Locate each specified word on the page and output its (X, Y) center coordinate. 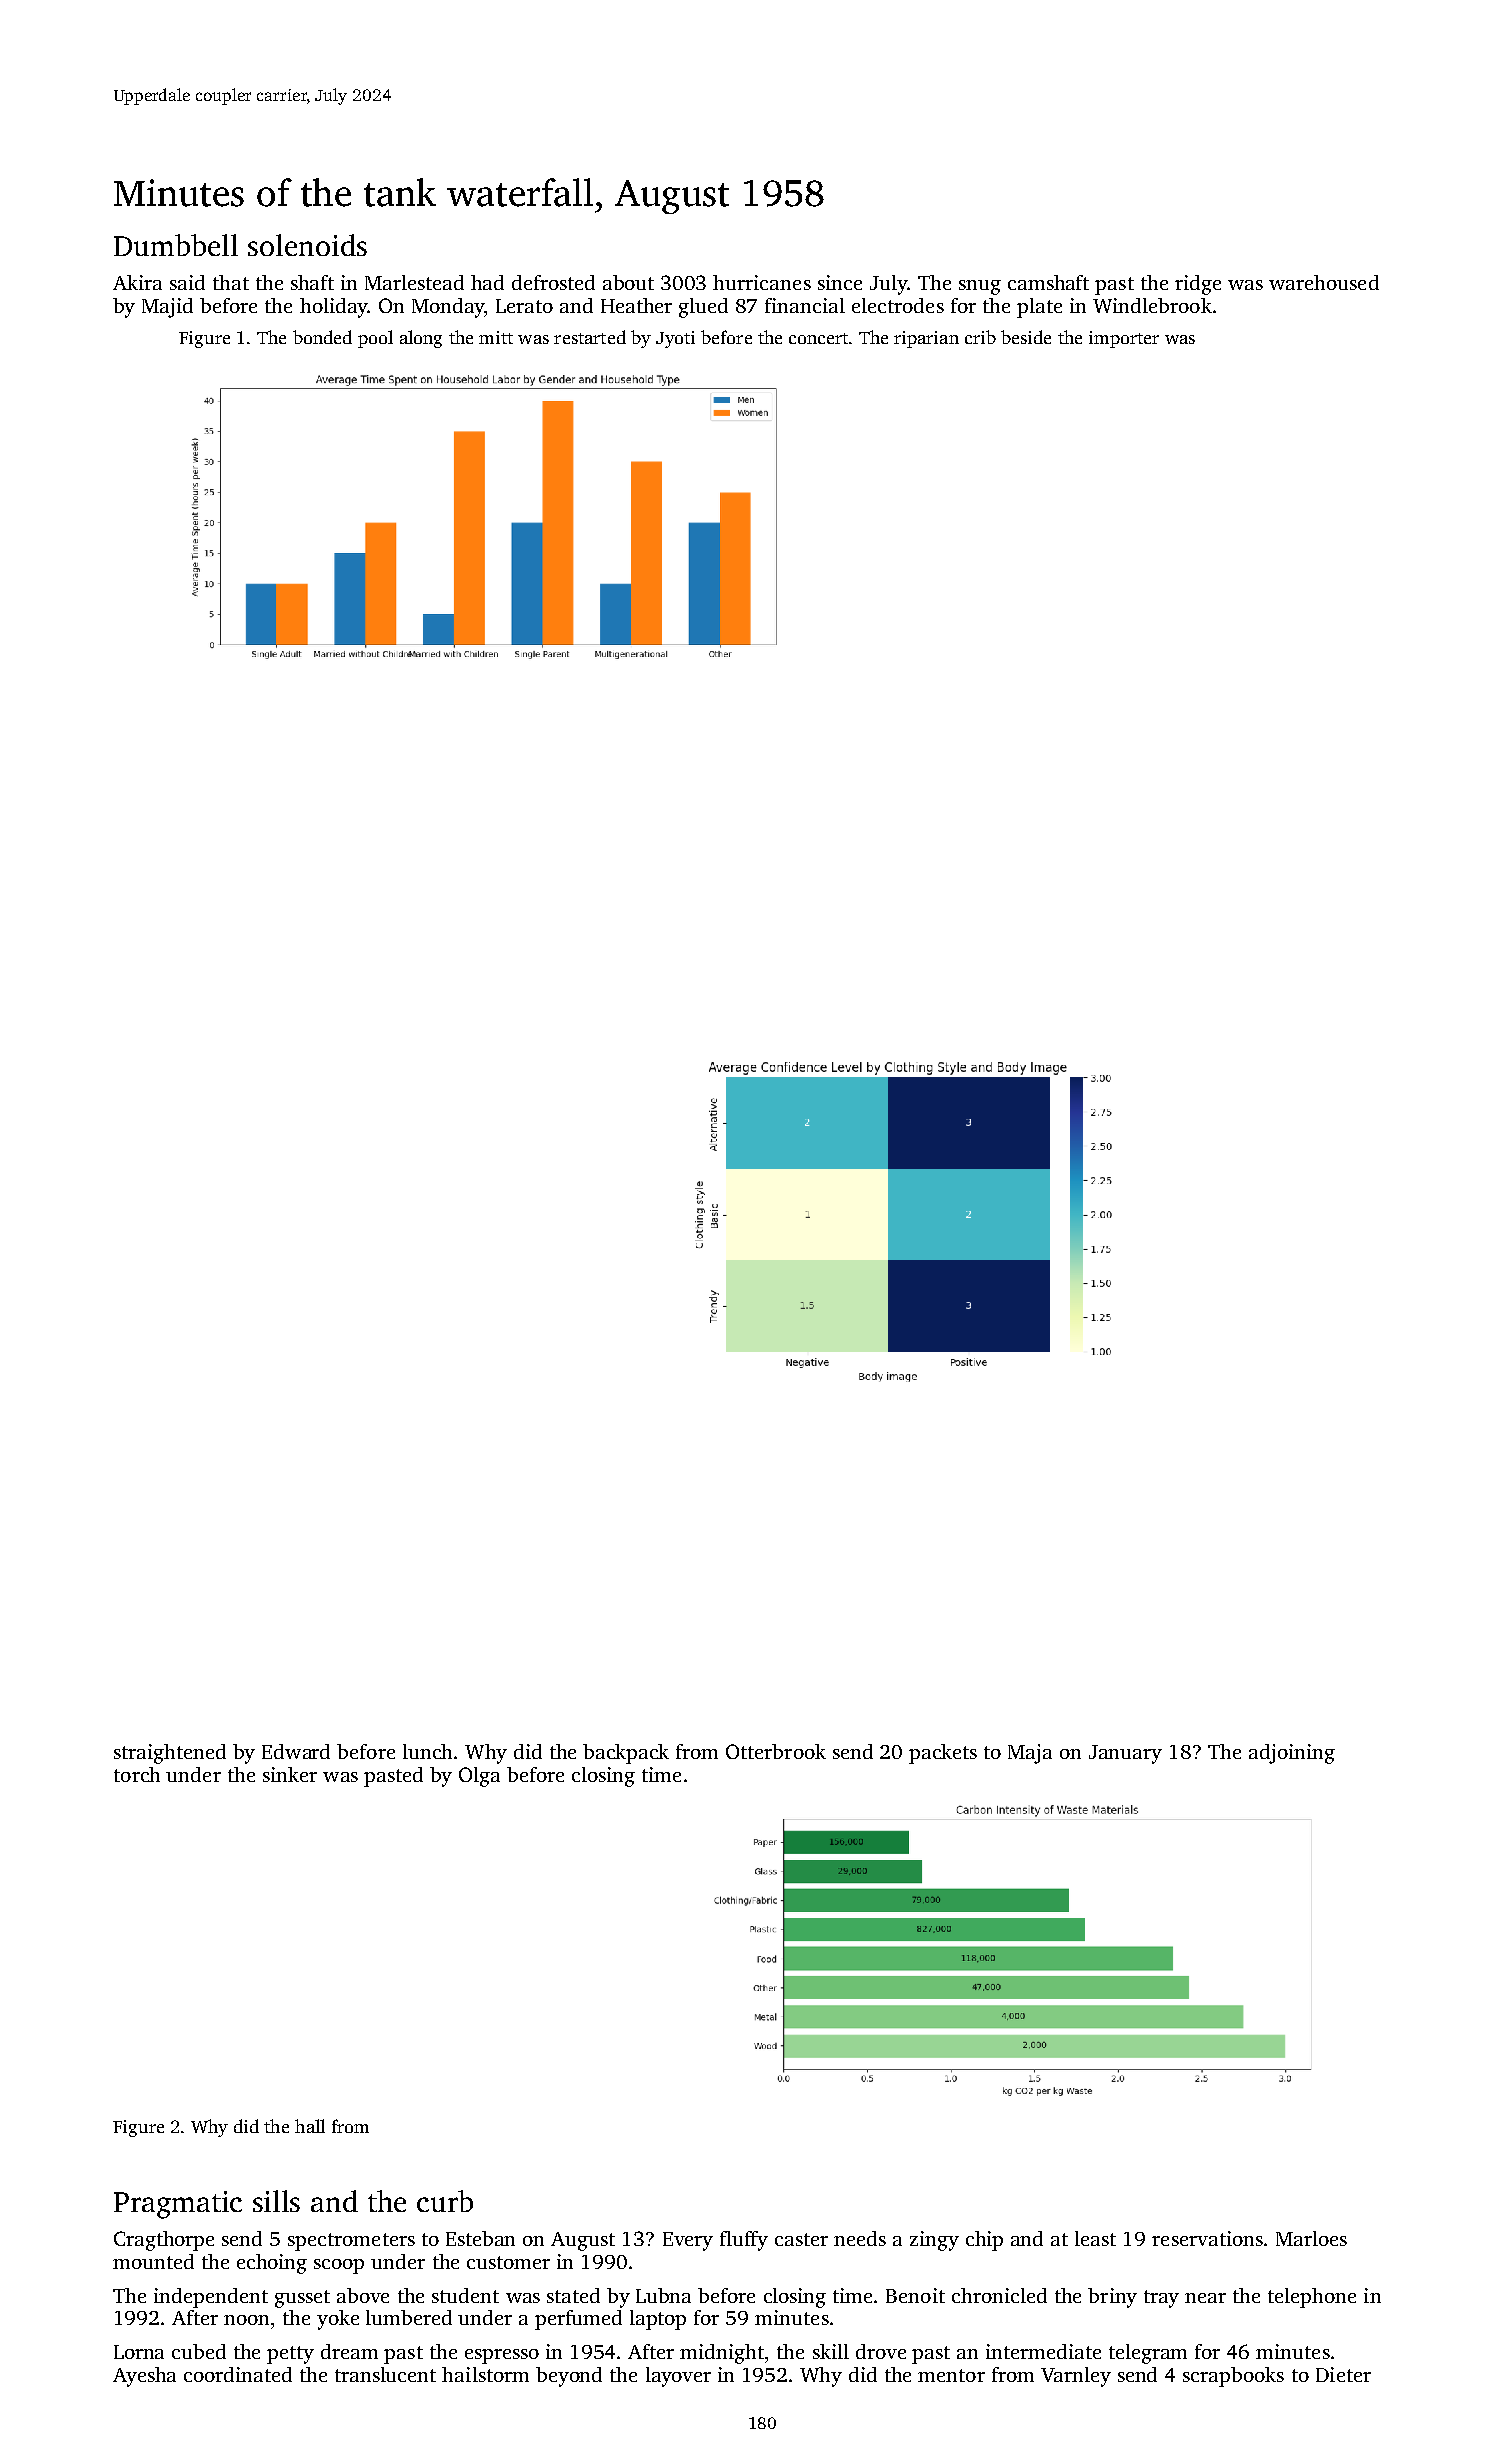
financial (805, 305)
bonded (322, 337)
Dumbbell (176, 245)
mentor (951, 2375)
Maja (1030, 1754)
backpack (626, 1754)
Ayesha (144, 2377)
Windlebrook (1152, 305)
